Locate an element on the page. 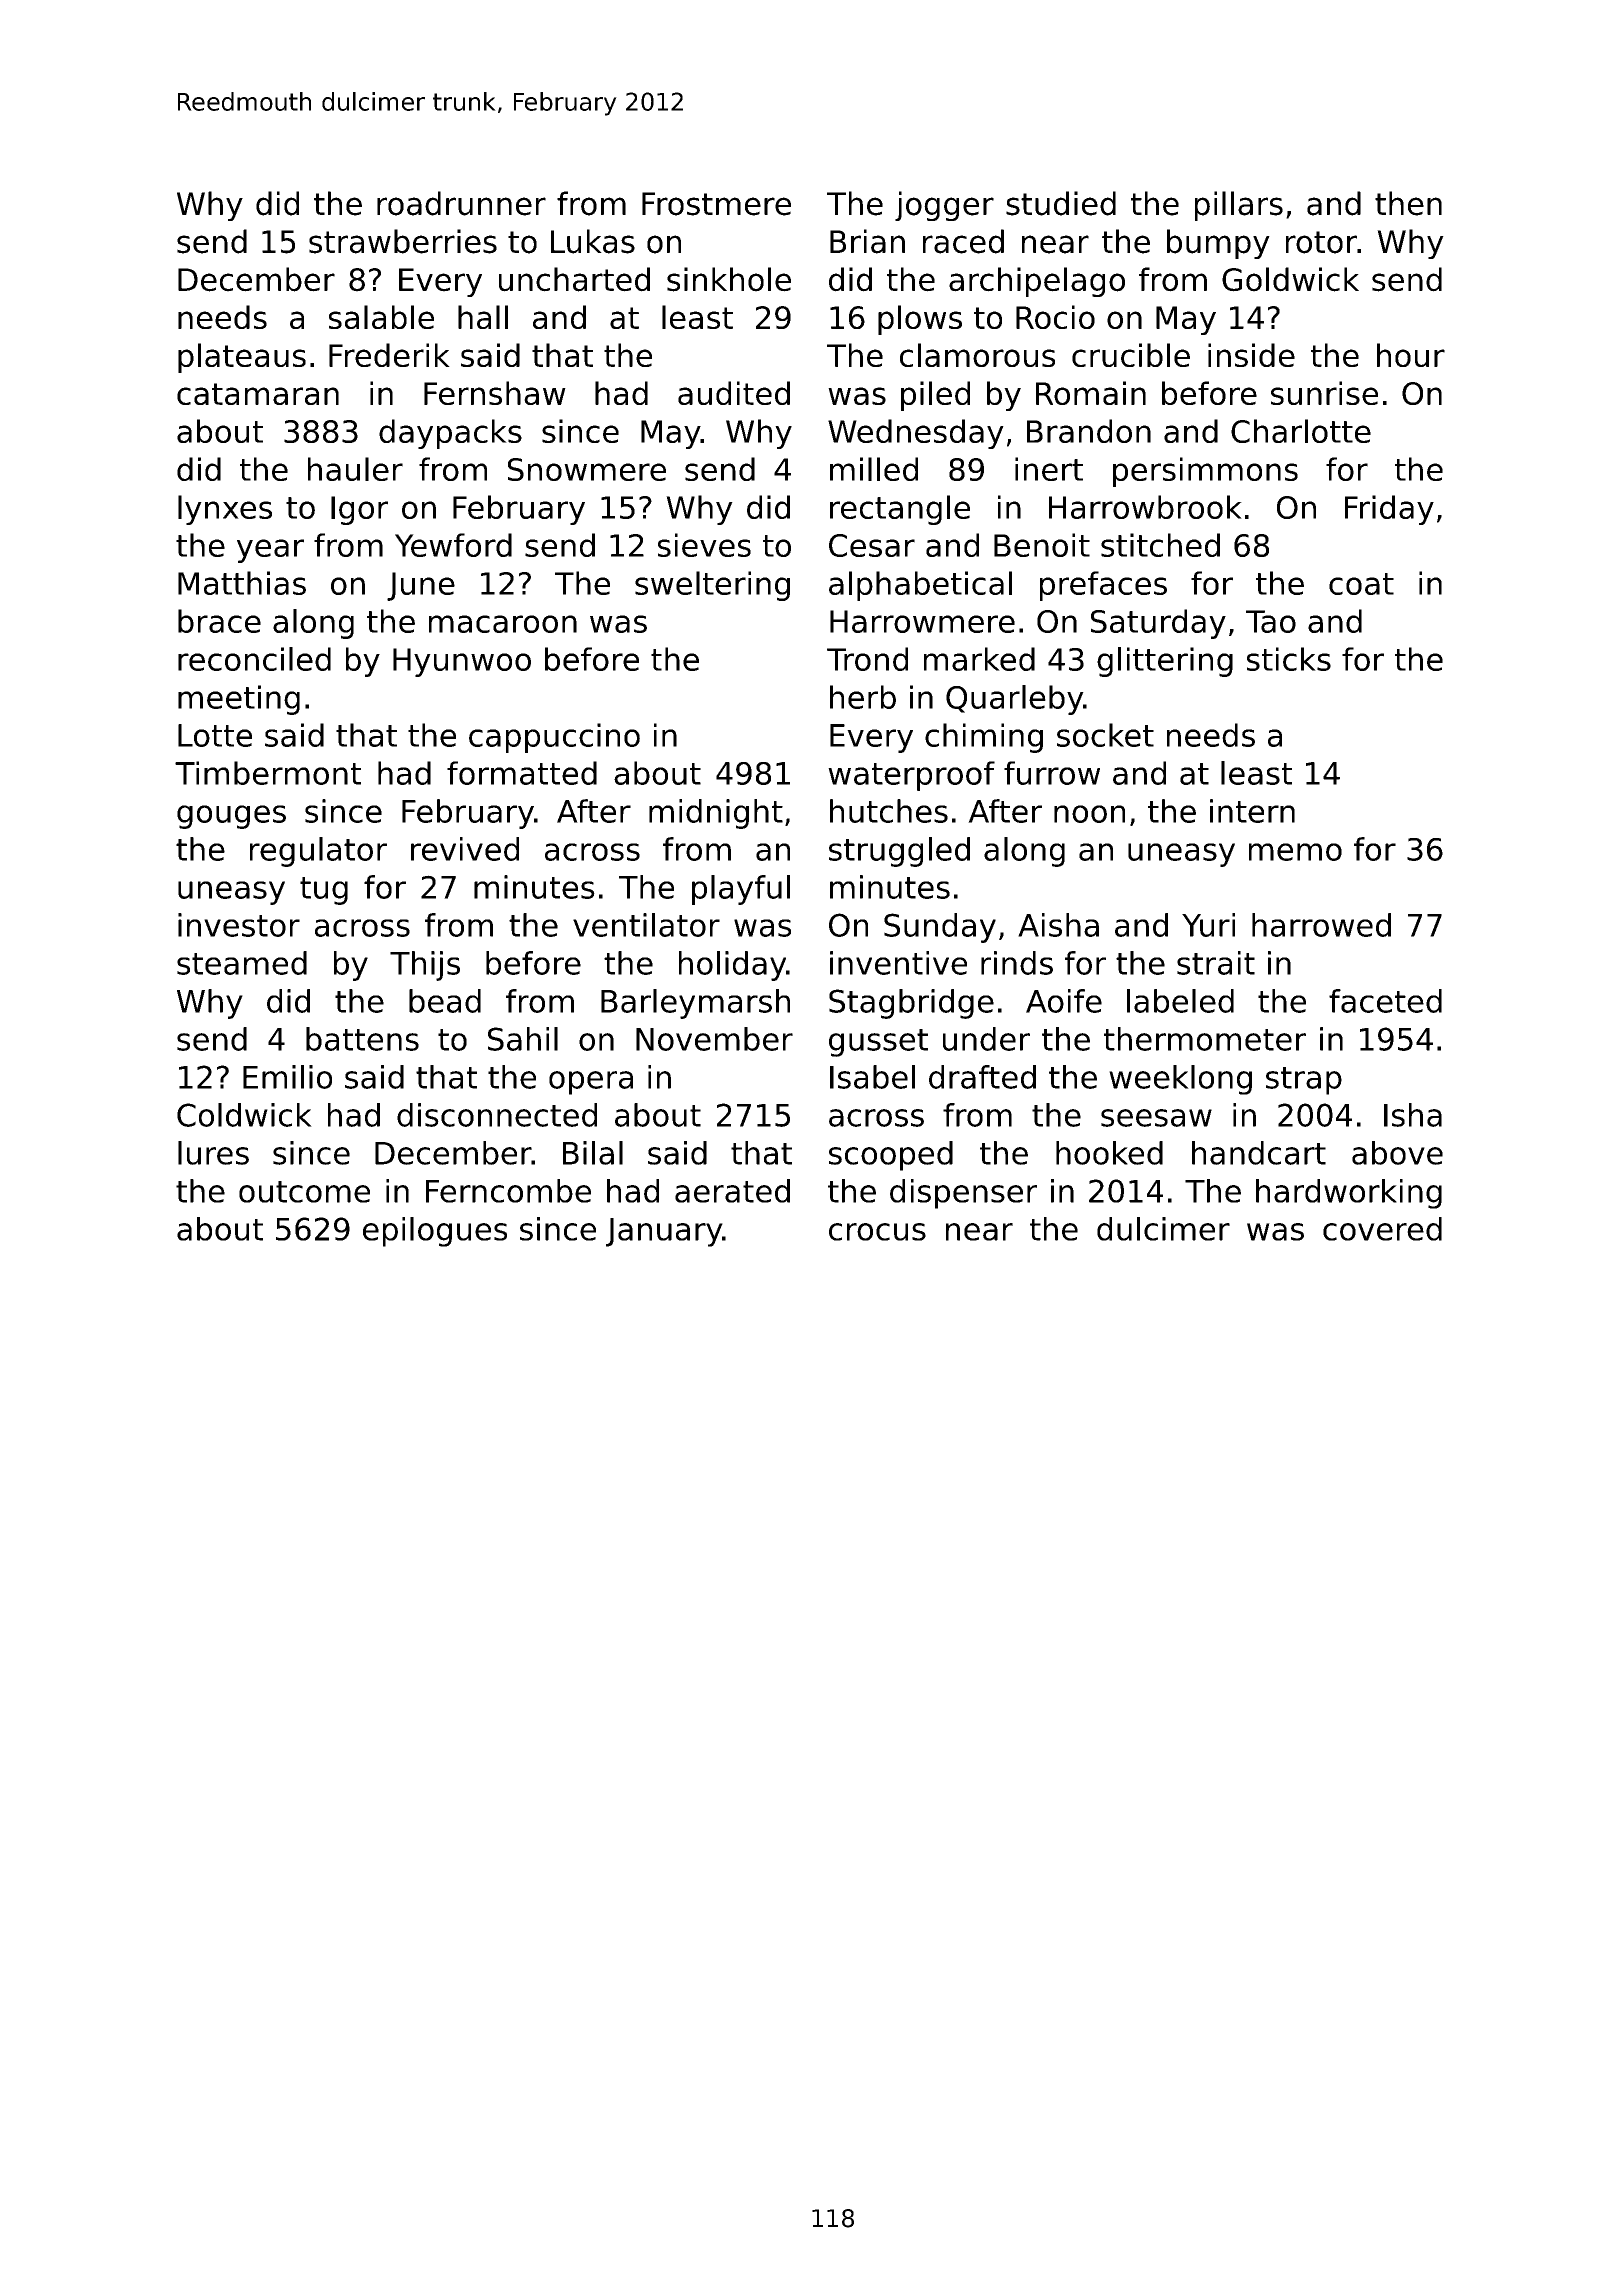  crucible is located at coordinates (1131, 355).
